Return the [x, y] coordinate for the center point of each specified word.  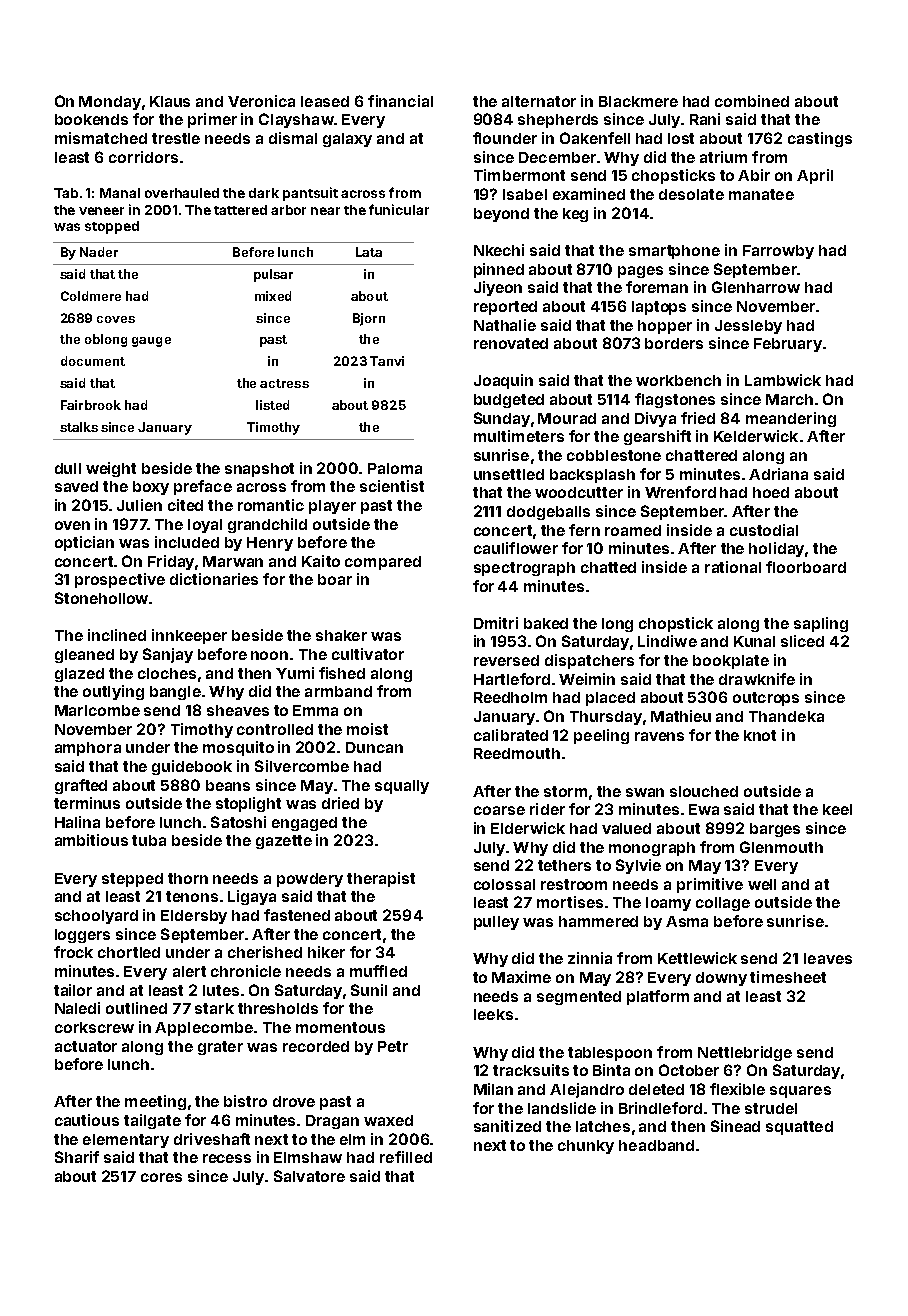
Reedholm [510, 697]
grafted [81, 786]
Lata [369, 252]
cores [161, 1177]
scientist [392, 486]
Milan [493, 1089]
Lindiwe [667, 641]
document [93, 361]
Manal [120, 193]
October [689, 1070]
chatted [608, 567]
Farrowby [778, 252]
